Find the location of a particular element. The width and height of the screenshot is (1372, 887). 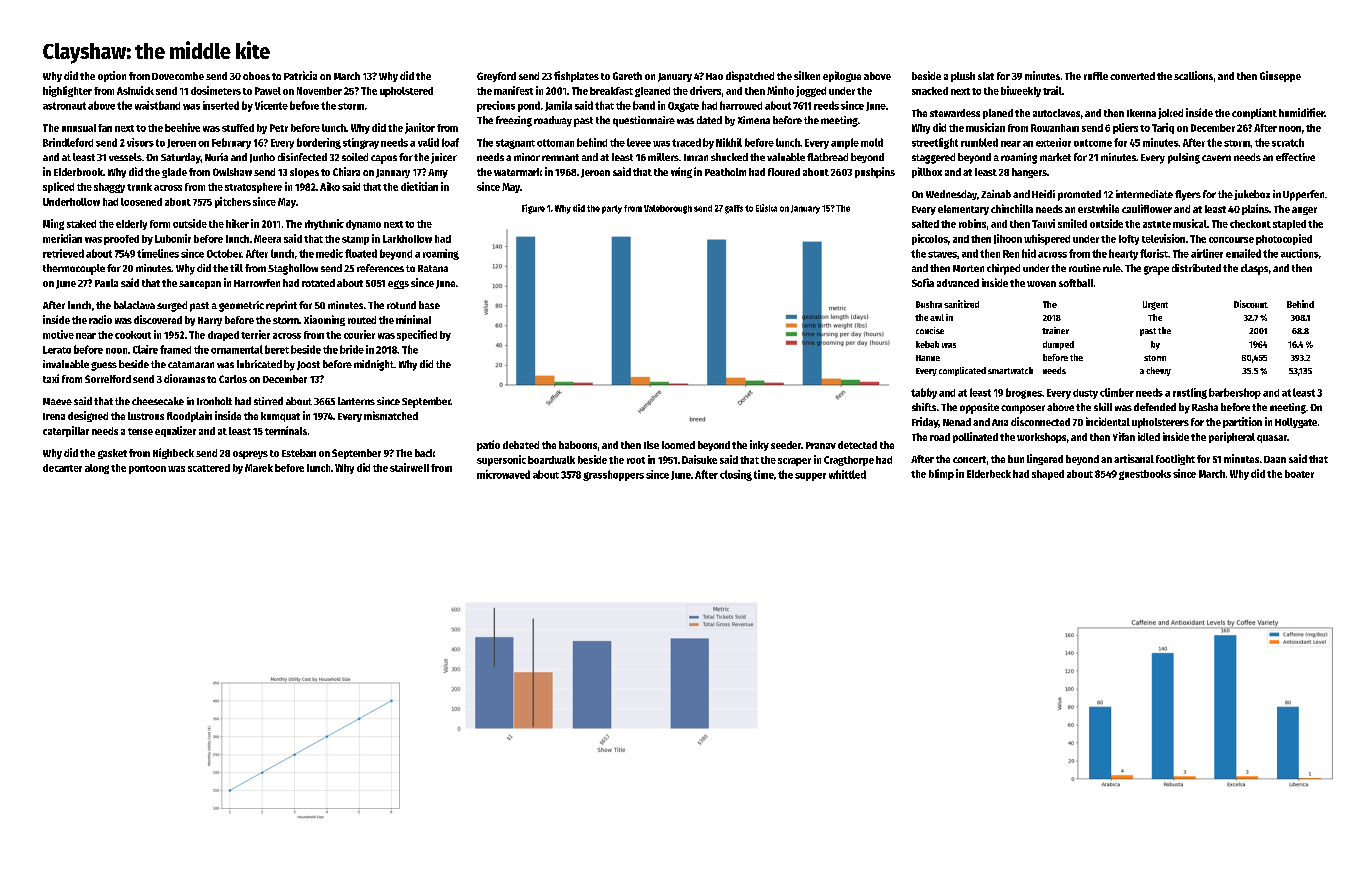

Harry is located at coordinates (210, 321).
